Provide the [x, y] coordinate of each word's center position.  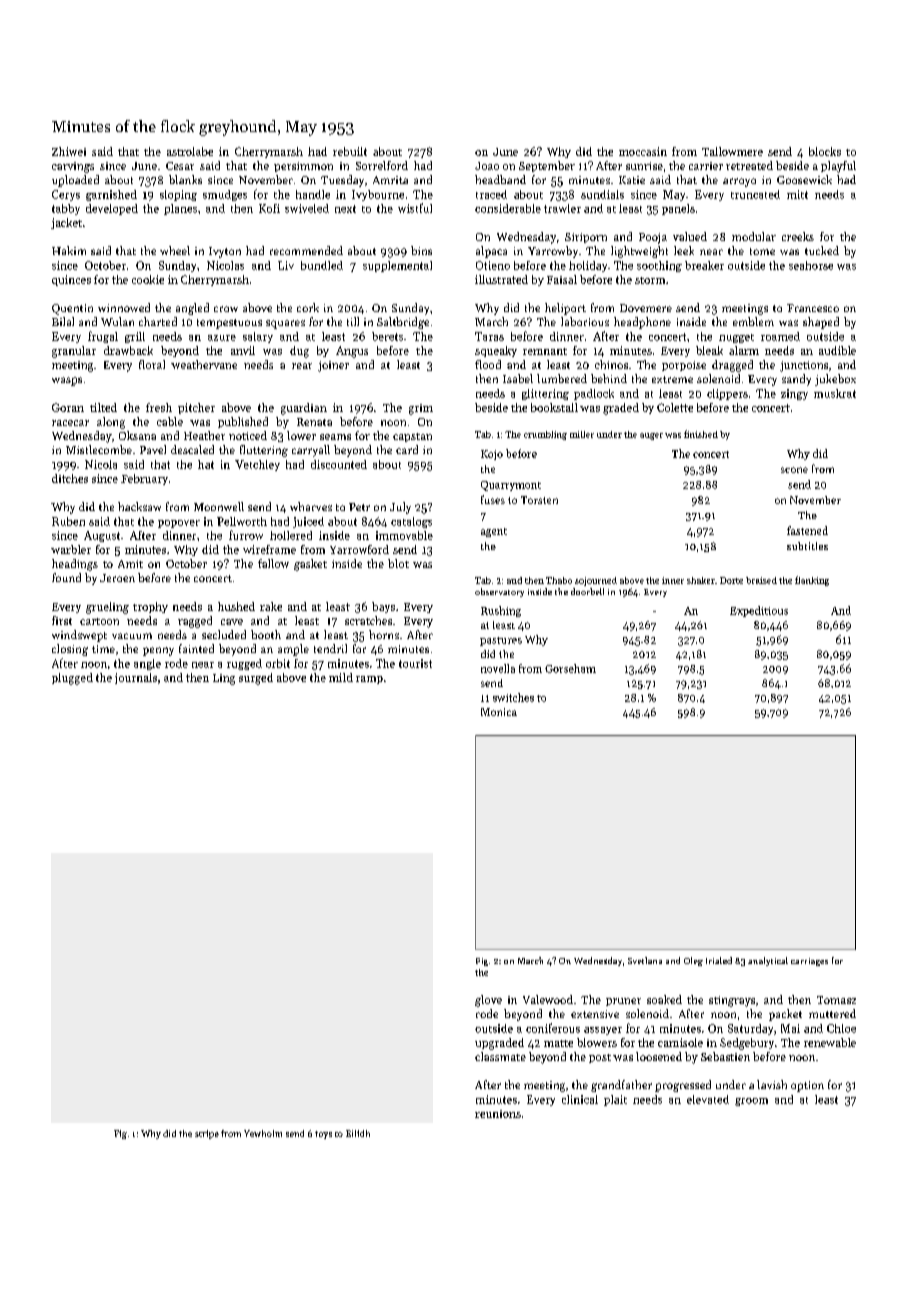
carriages [809, 962]
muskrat [835, 393]
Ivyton [225, 252]
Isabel [518, 378]
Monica [499, 712]
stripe [207, 1134]
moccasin [643, 151]
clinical [580, 1099]
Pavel [153, 449]
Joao [487, 166]
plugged [72, 679]
